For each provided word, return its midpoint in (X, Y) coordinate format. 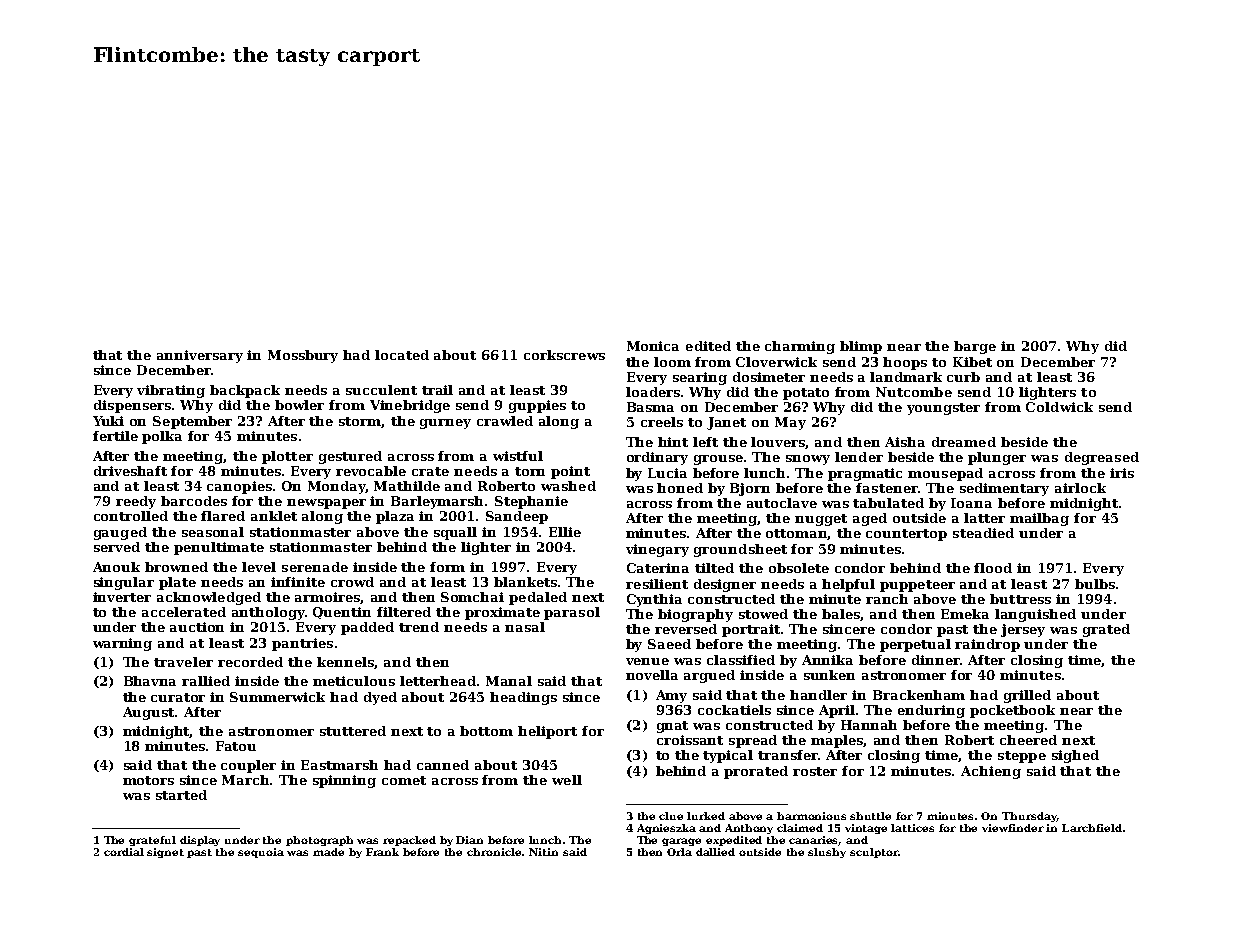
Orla (679, 852)
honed (680, 488)
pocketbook (1012, 711)
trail (437, 390)
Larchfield (1092, 828)
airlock (1080, 488)
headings (523, 698)
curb (963, 377)
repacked (409, 841)
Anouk (116, 567)
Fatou (236, 746)
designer (725, 585)
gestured (350, 457)
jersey (1023, 630)
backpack (245, 391)
